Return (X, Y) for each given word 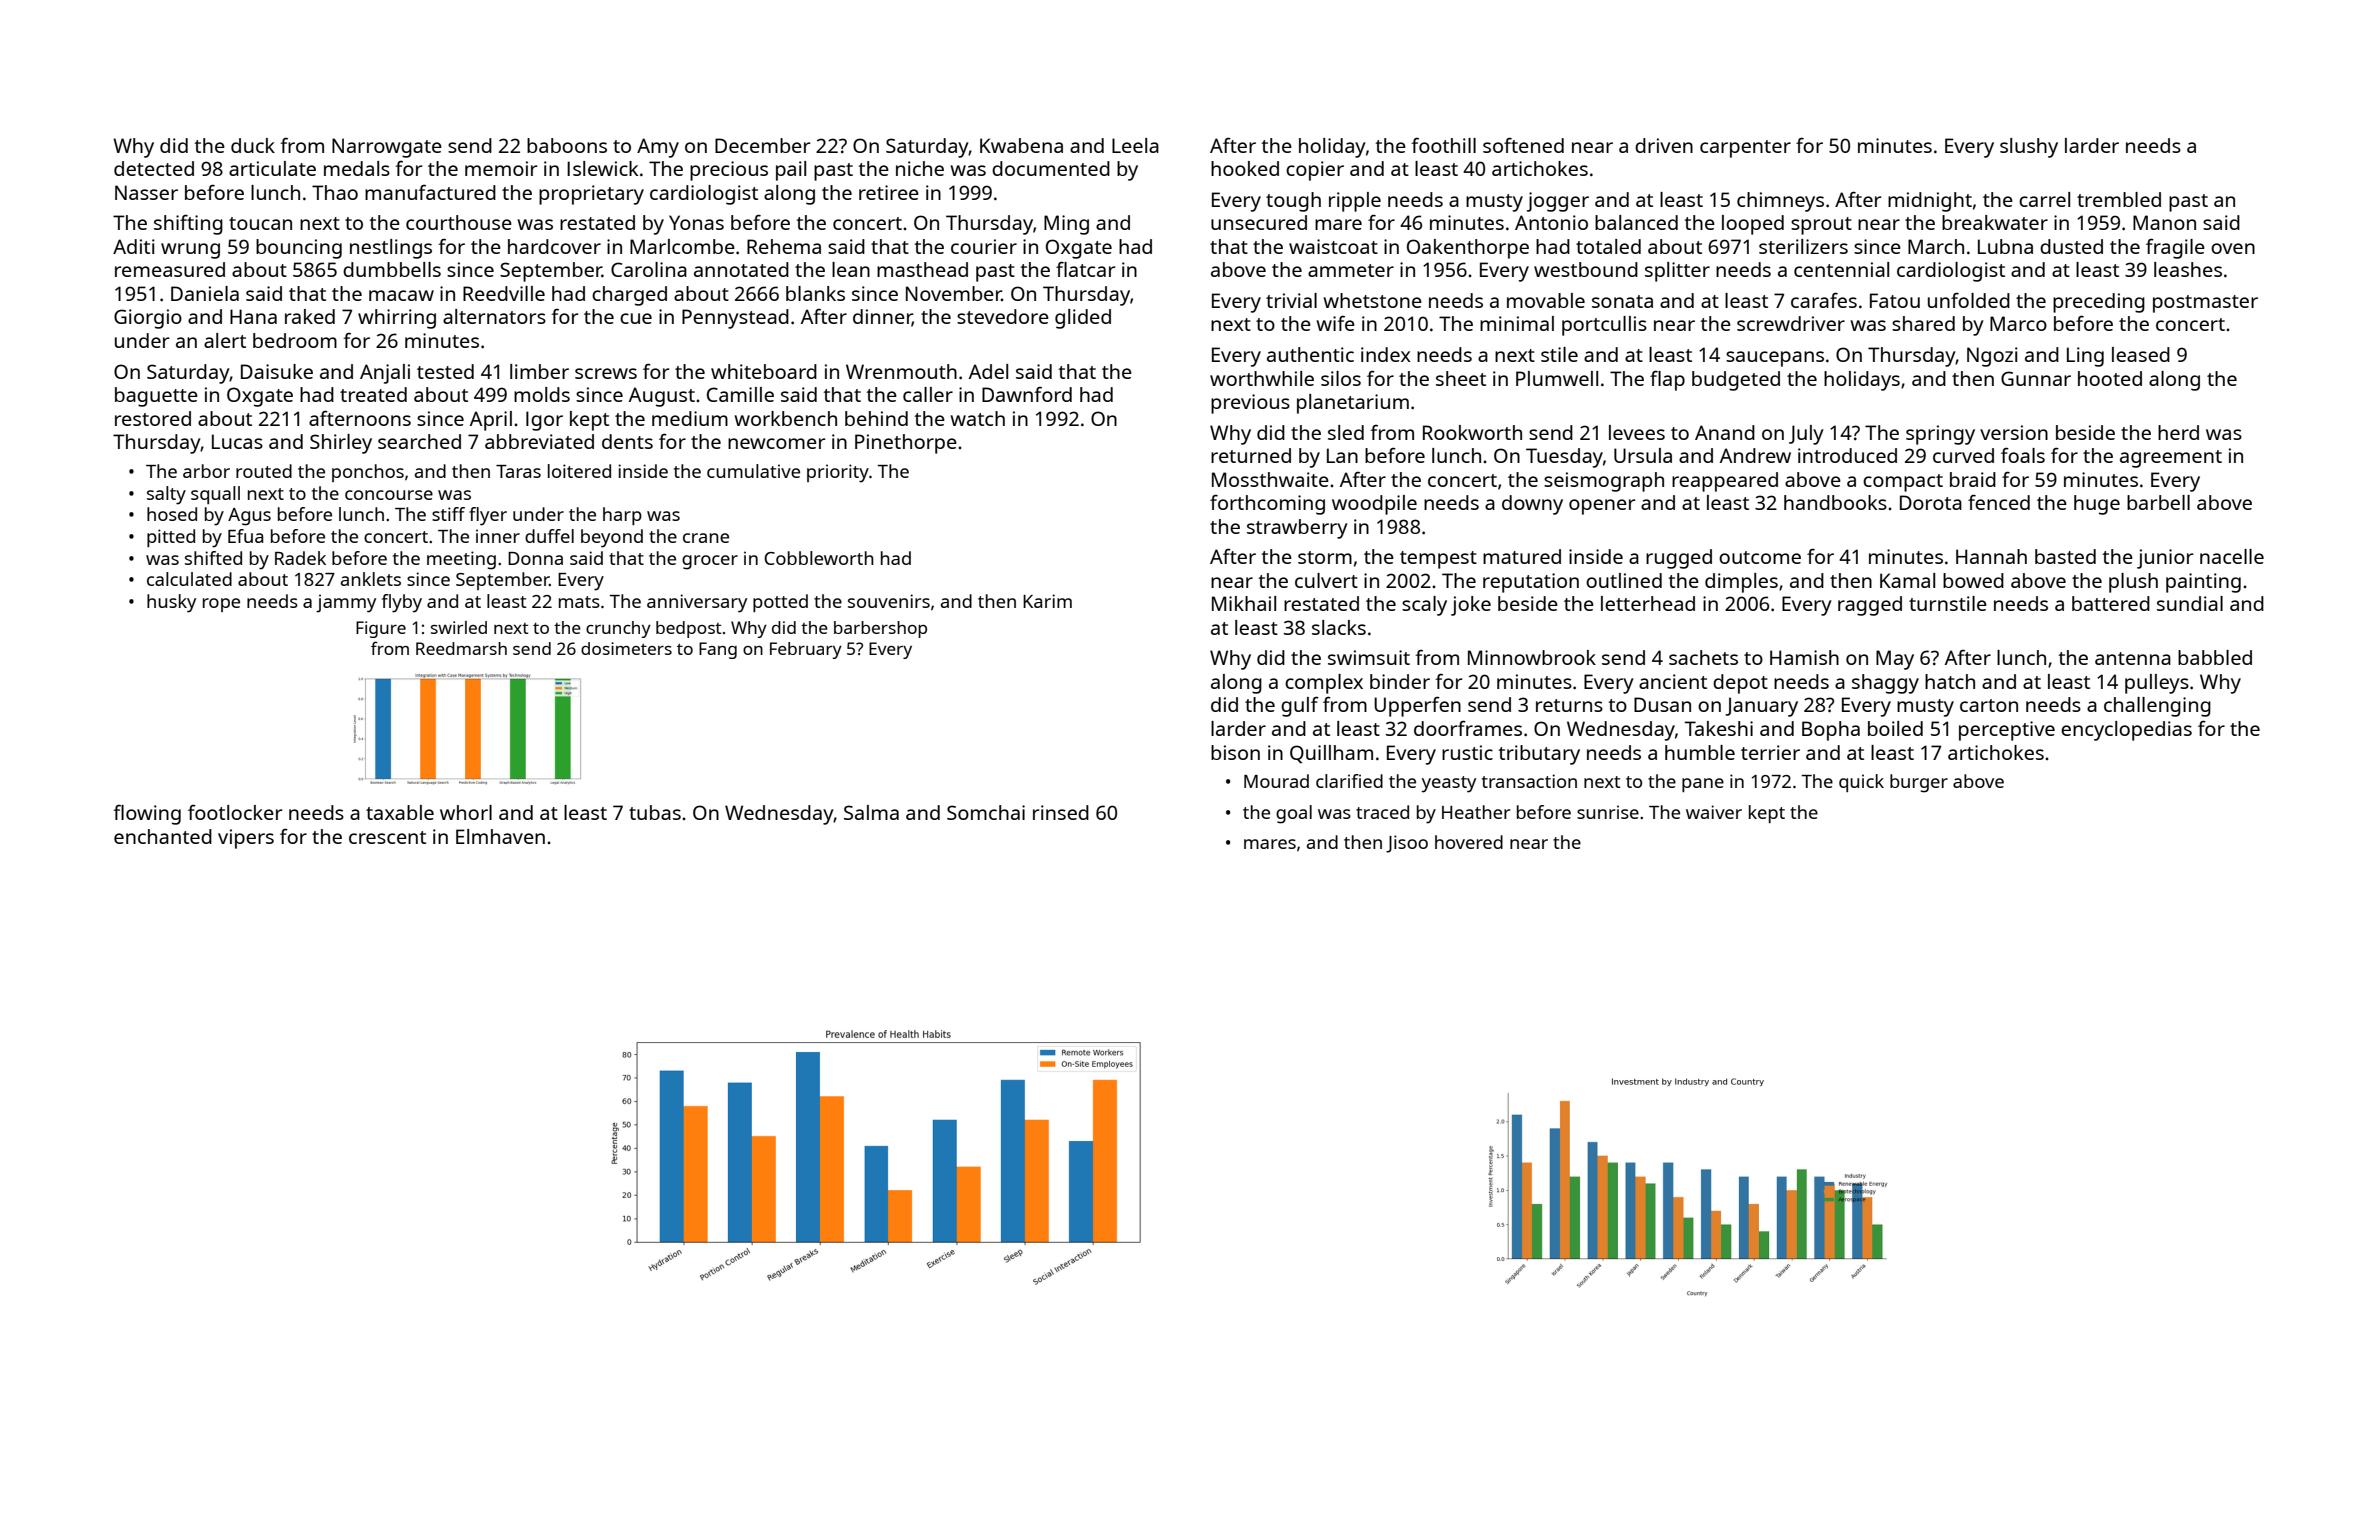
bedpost (688, 629)
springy (1940, 435)
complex (1324, 684)
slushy (2029, 148)
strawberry (1297, 529)
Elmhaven (500, 836)
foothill (1443, 145)
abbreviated (539, 441)
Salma (871, 812)
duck (253, 145)
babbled (2215, 657)
